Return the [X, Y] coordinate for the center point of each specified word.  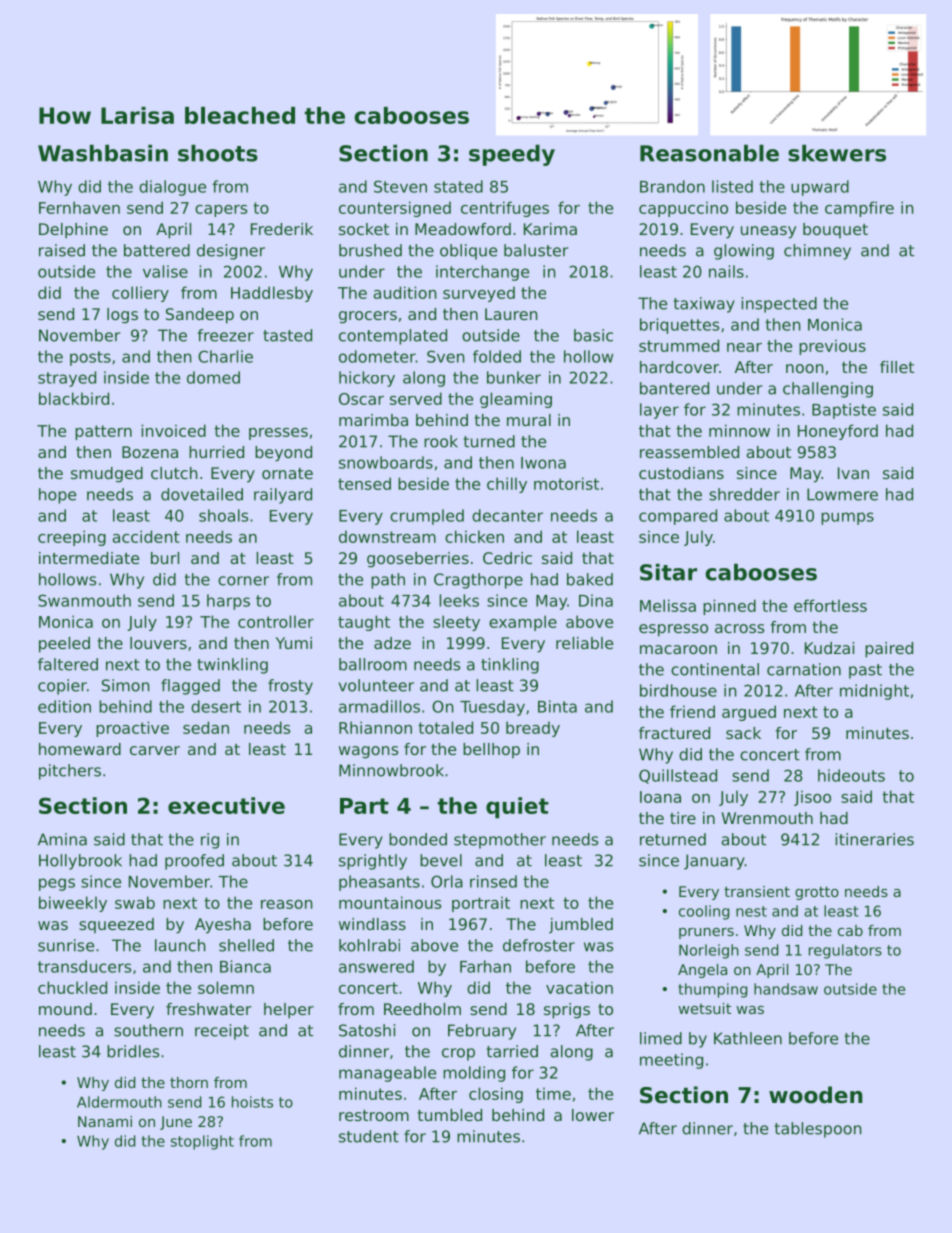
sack [743, 733]
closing [496, 1095]
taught [364, 623]
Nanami [105, 1121]
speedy [512, 155]
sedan [206, 727]
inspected [779, 305]
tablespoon [818, 1130]
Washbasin [103, 153]
